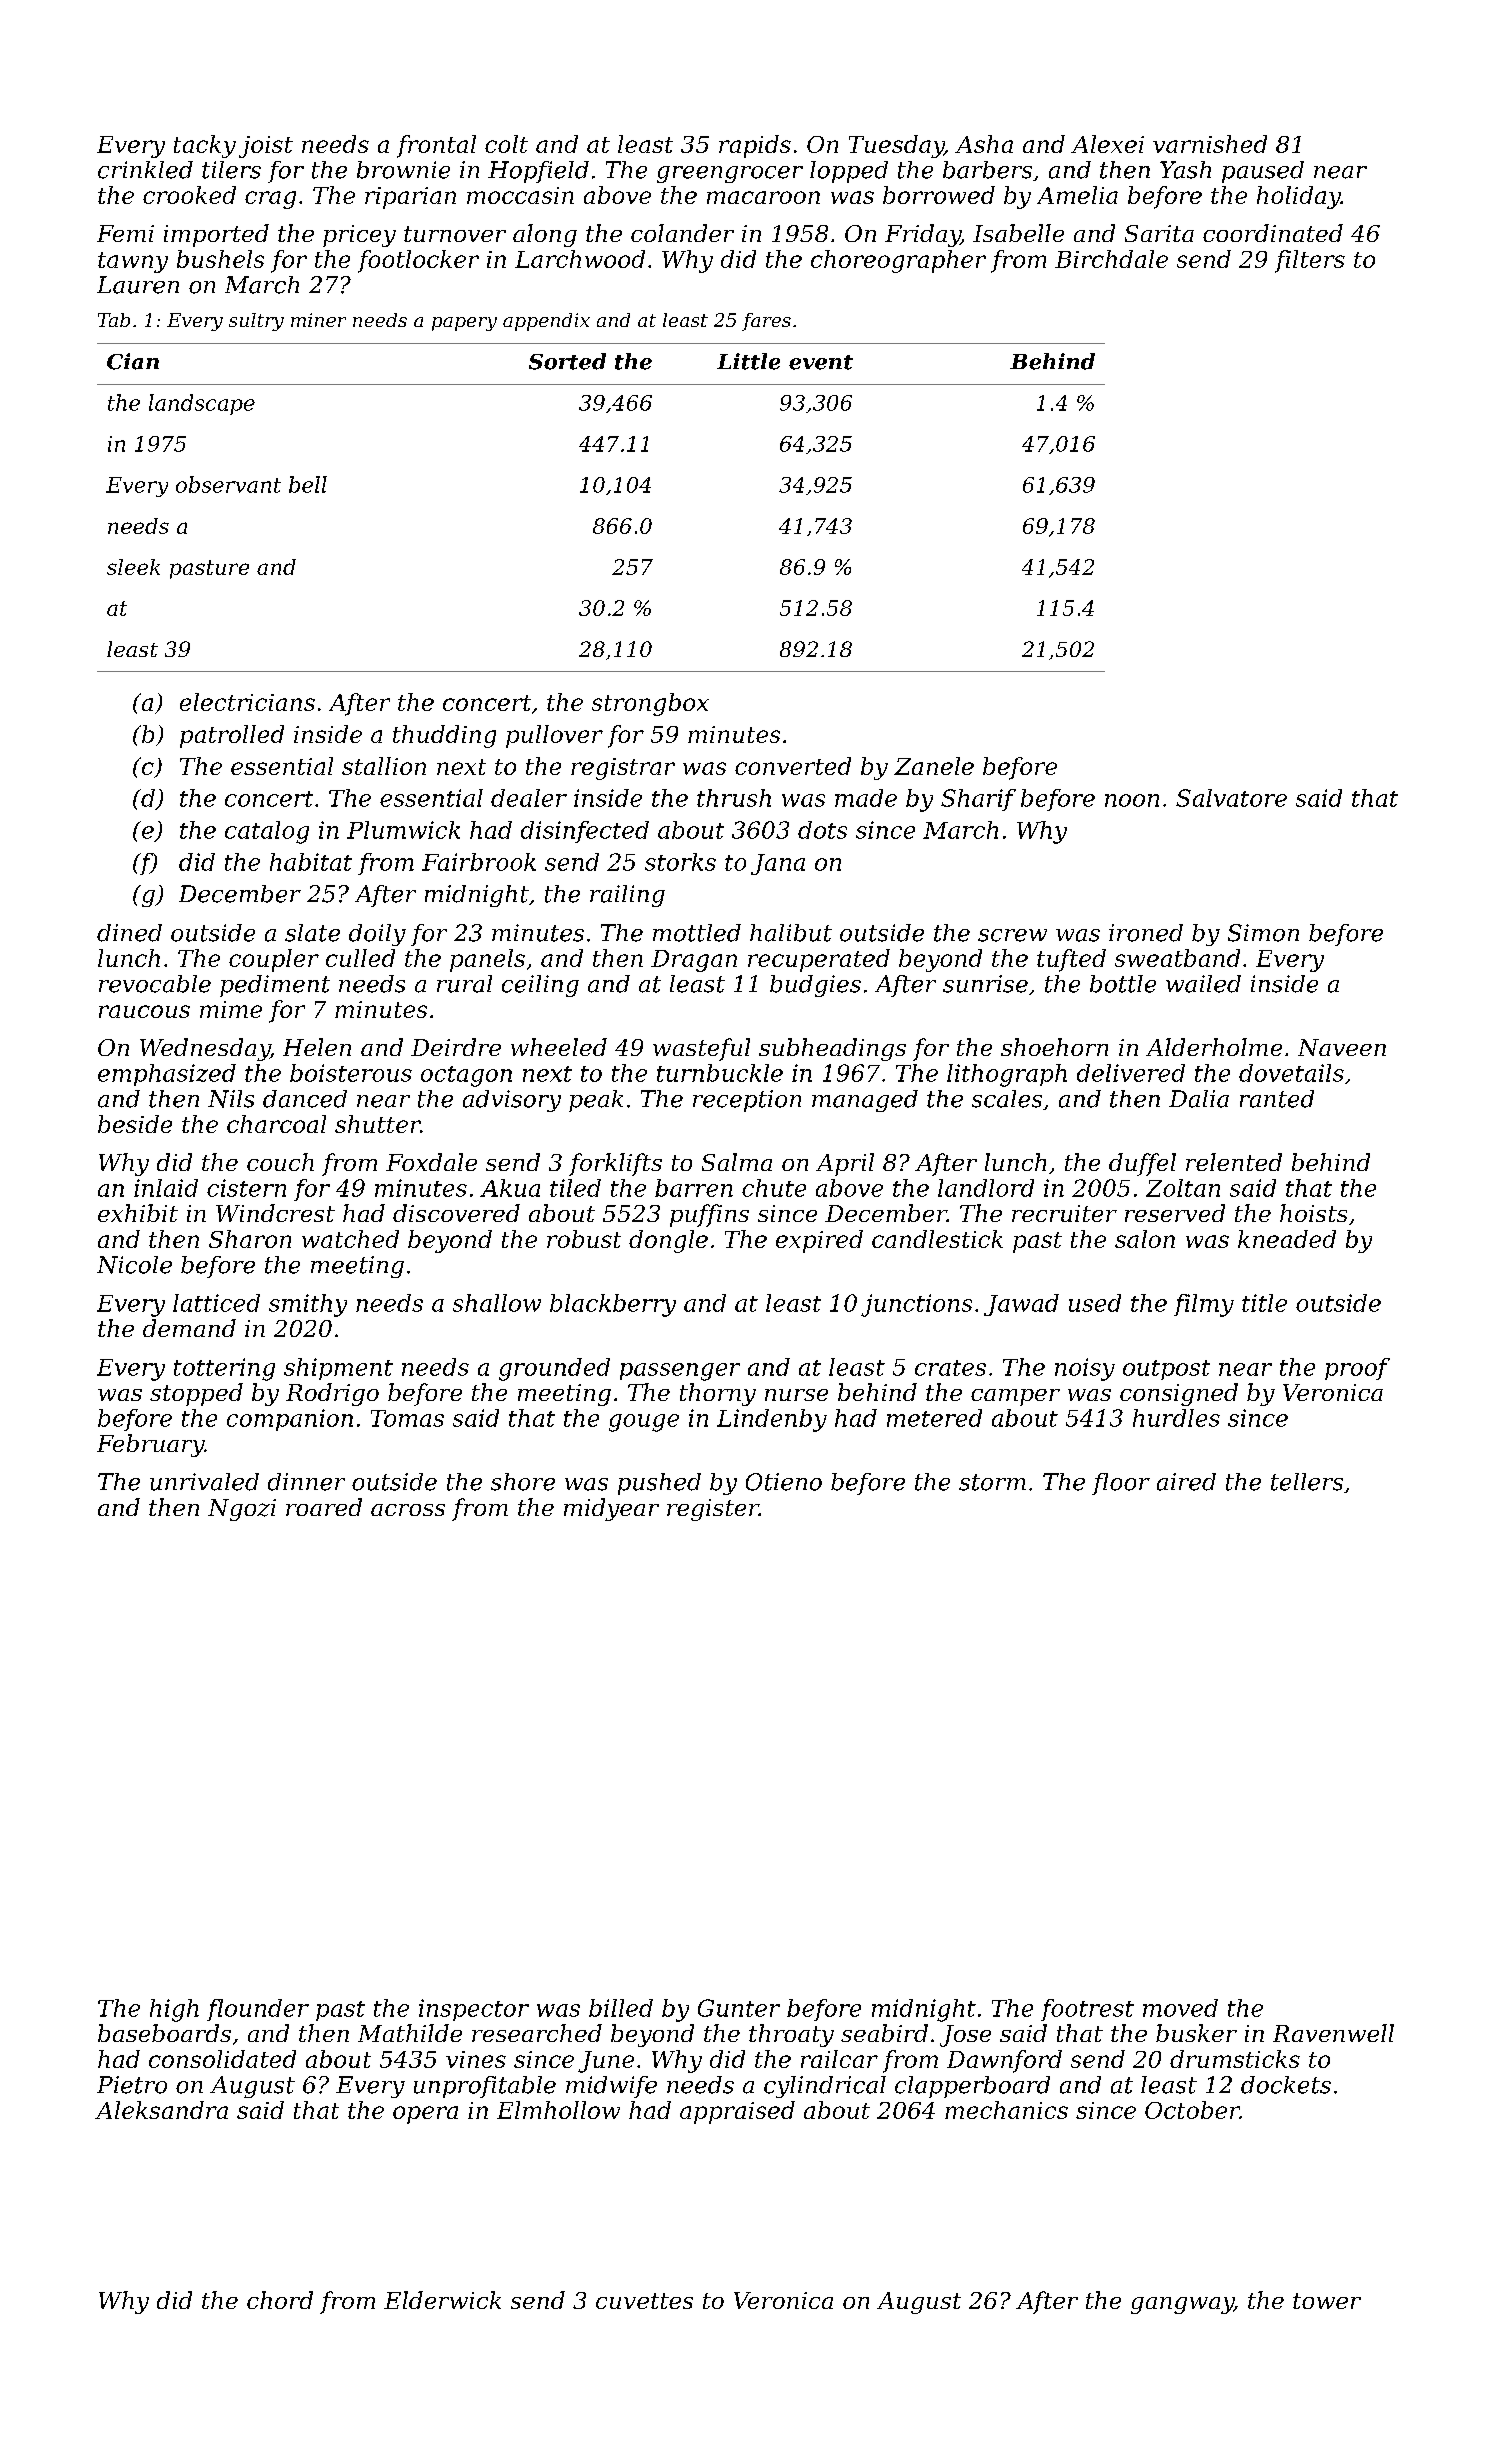 This image has width=1496, height=2464. I want to click on screw, so click(1012, 935).
